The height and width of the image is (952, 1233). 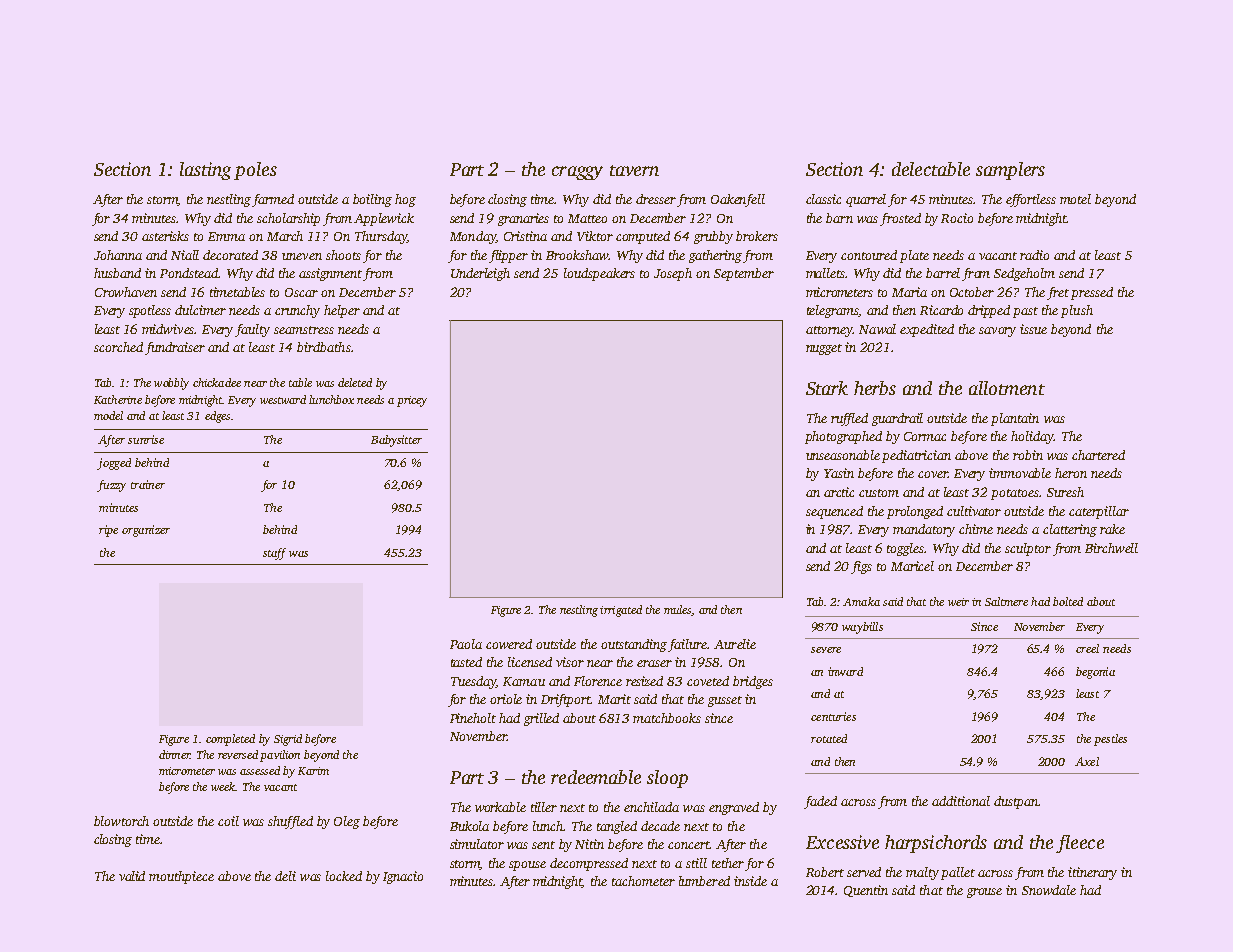 I want to click on Ignacio, so click(x=403, y=877).
